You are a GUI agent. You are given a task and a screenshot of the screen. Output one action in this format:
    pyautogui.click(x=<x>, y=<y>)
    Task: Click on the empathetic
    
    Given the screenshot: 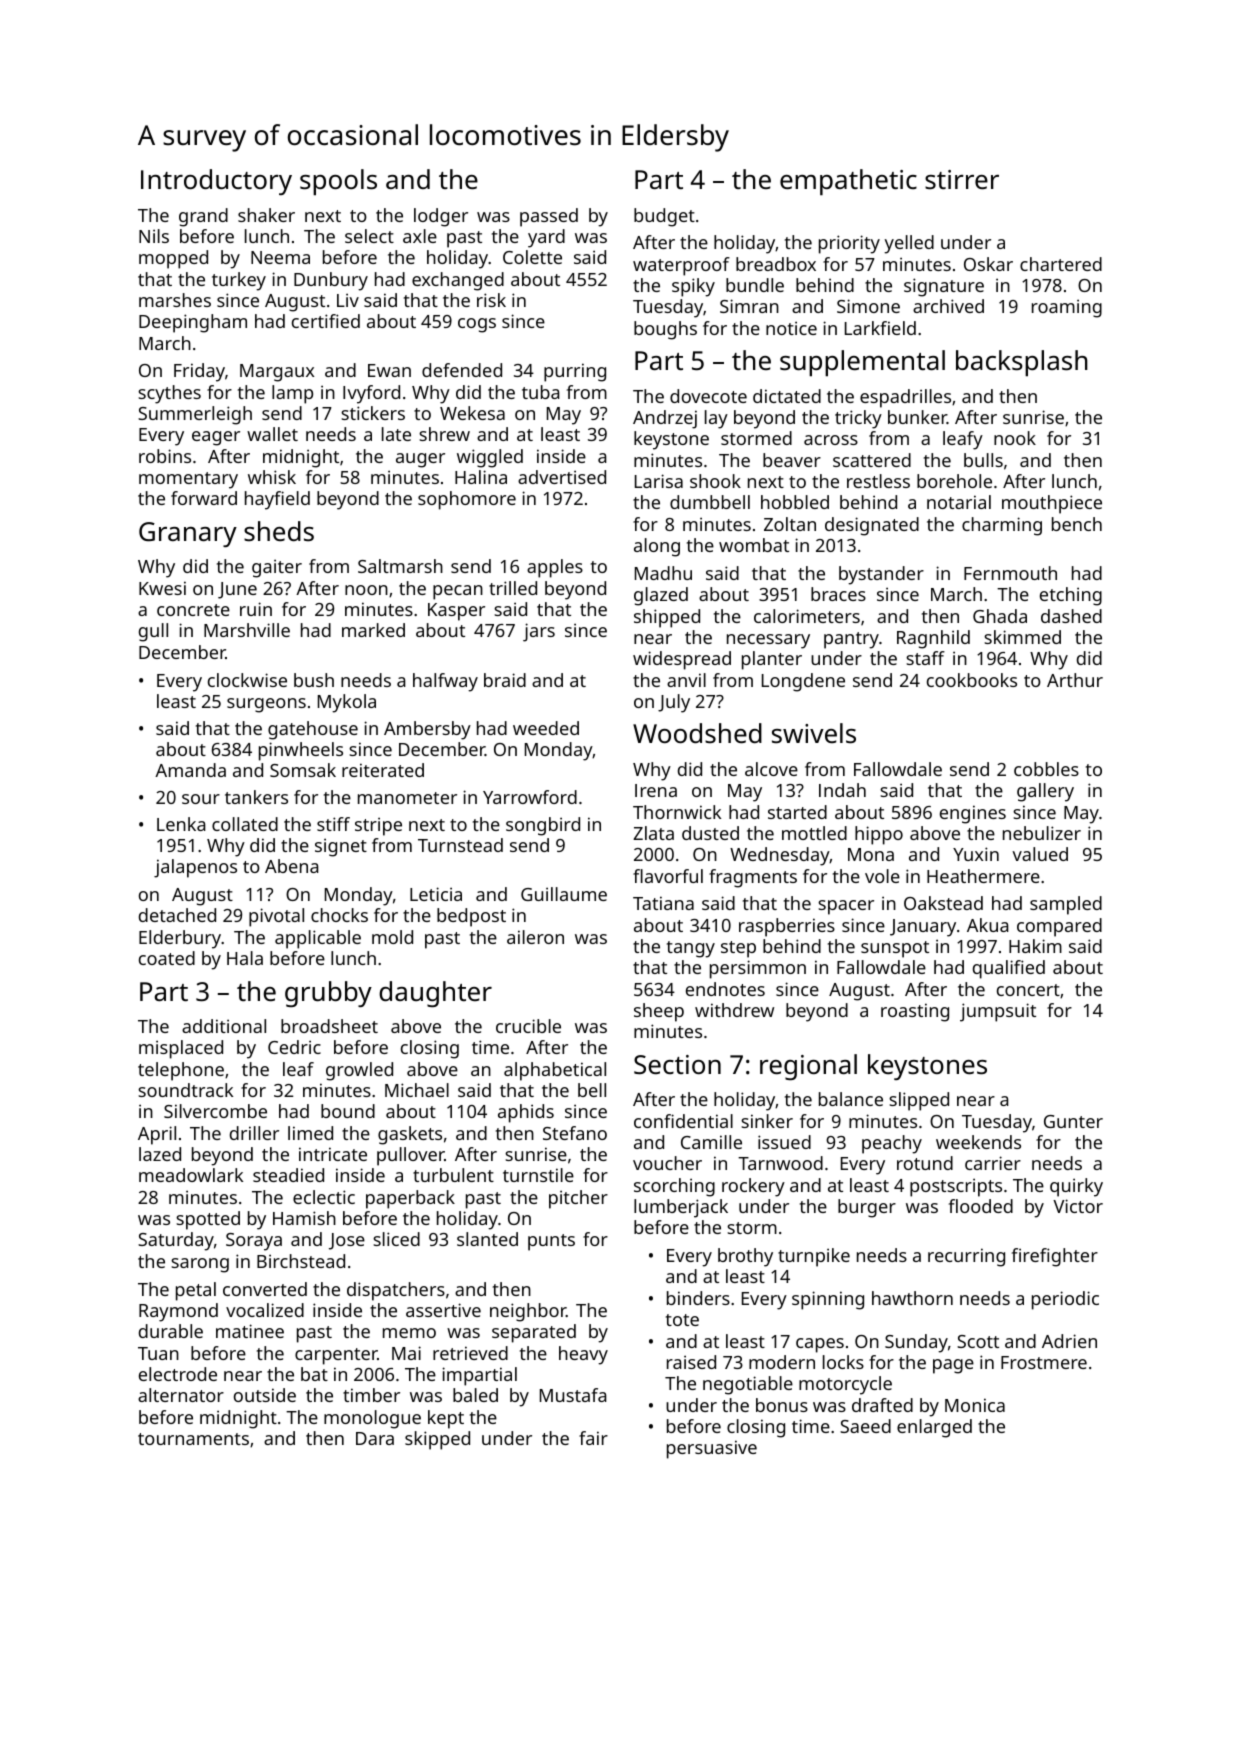 What is the action you would take?
    pyautogui.click(x=848, y=182)
